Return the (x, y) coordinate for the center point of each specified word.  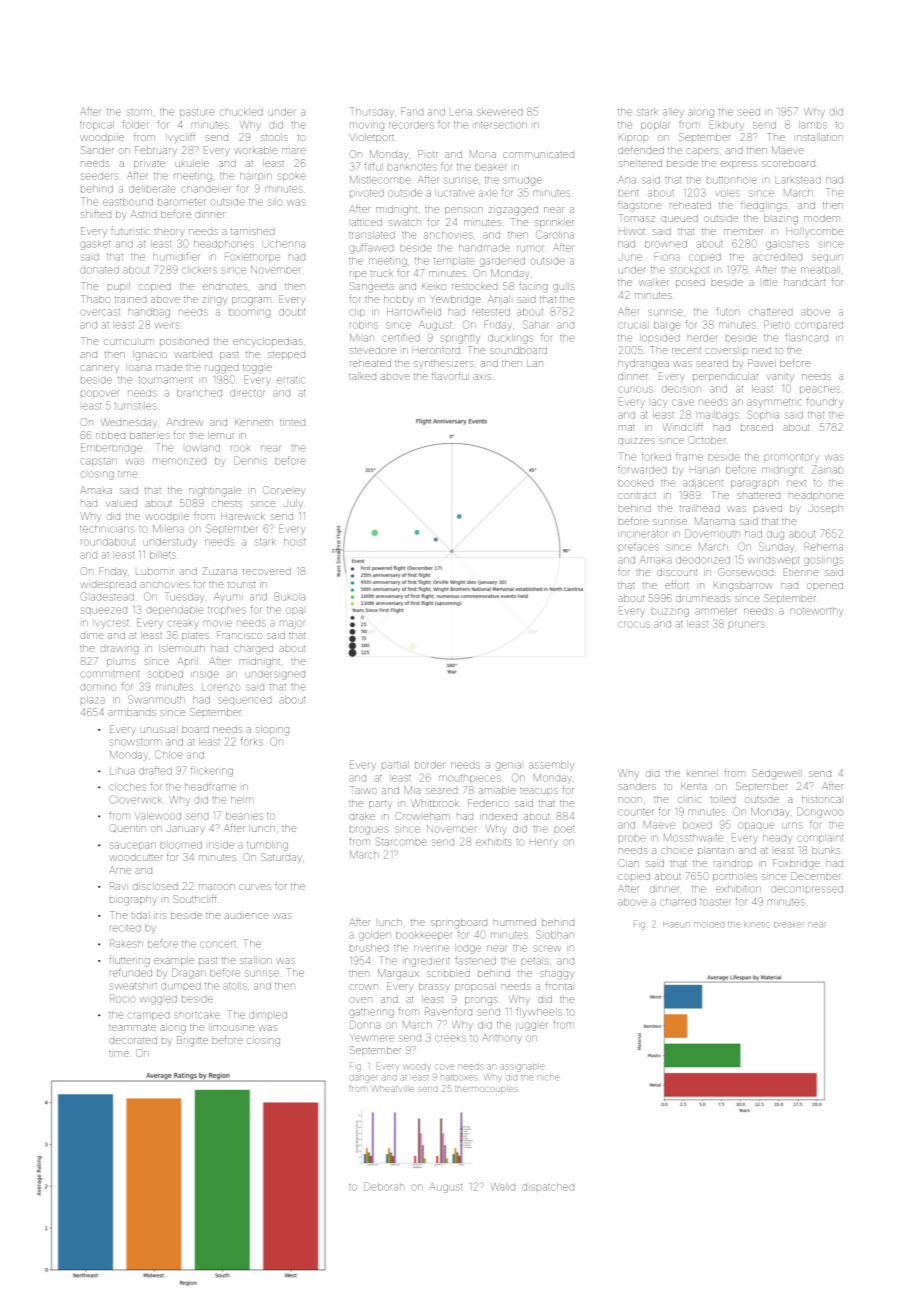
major (292, 624)
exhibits (494, 842)
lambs (813, 125)
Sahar (535, 324)
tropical (97, 125)
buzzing (670, 612)
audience (246, 916)
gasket (95, 245)
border (429, 765)
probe (632, 838)
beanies (244, 816)
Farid (412, 111)
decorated (133, 1040)
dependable (174, 610)
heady (777, 839)
